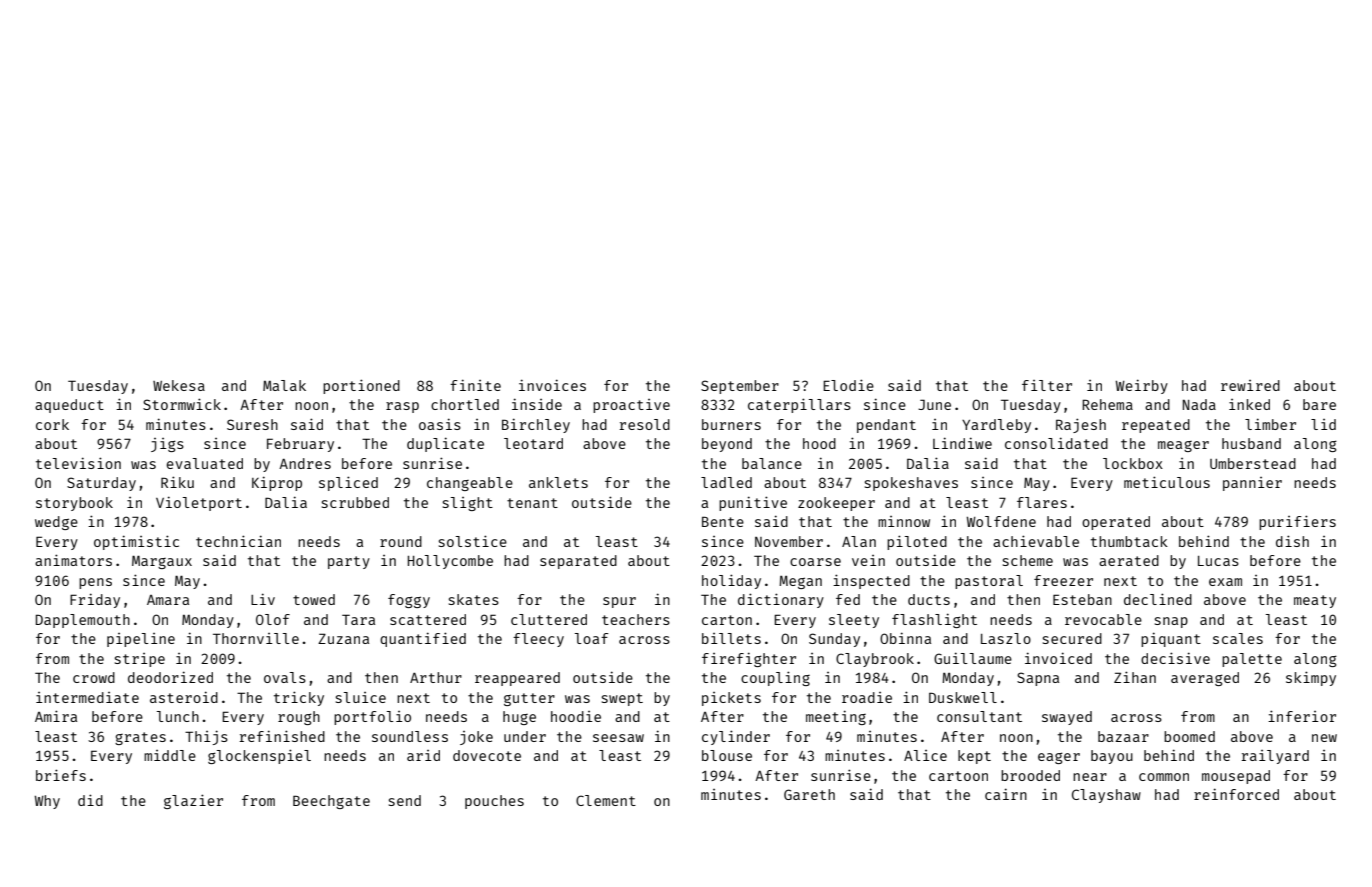  What do you see at coordinates (1133, 463) in the page?
I see `lockbox` at bounding box center [1133, 463].
